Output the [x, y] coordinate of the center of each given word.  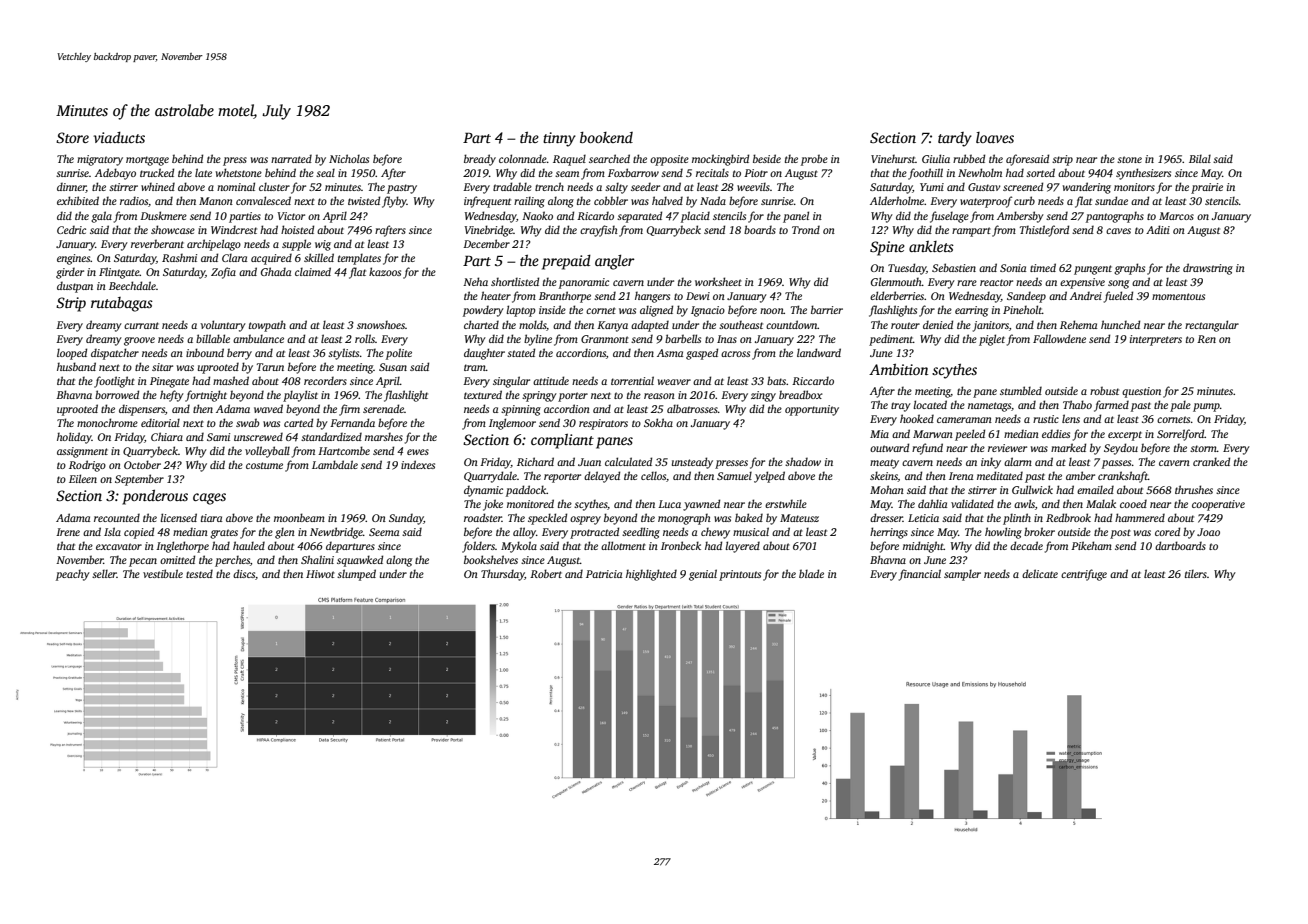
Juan [589, 462]
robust [1104, 390]
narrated [291, 158]
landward [819, 352]
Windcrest [234, 229]
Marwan [933, 434]
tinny [559, 139]
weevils [753, 186]
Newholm [980, 172]
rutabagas [122, 304]
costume [264, 465]
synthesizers [1143, 174]
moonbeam [299, 517]
